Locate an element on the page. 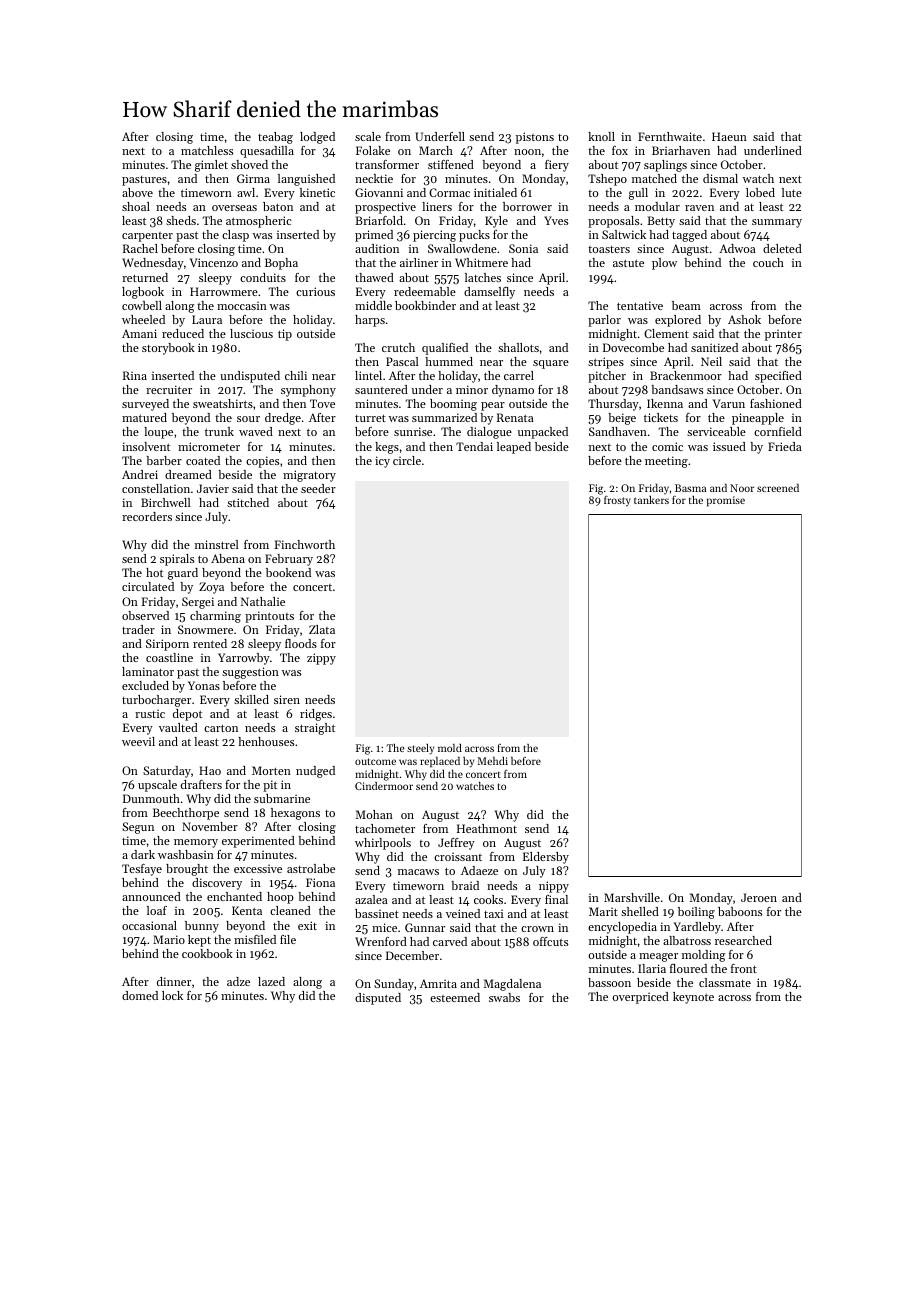  classmate is located at coordinates (725, 982).
